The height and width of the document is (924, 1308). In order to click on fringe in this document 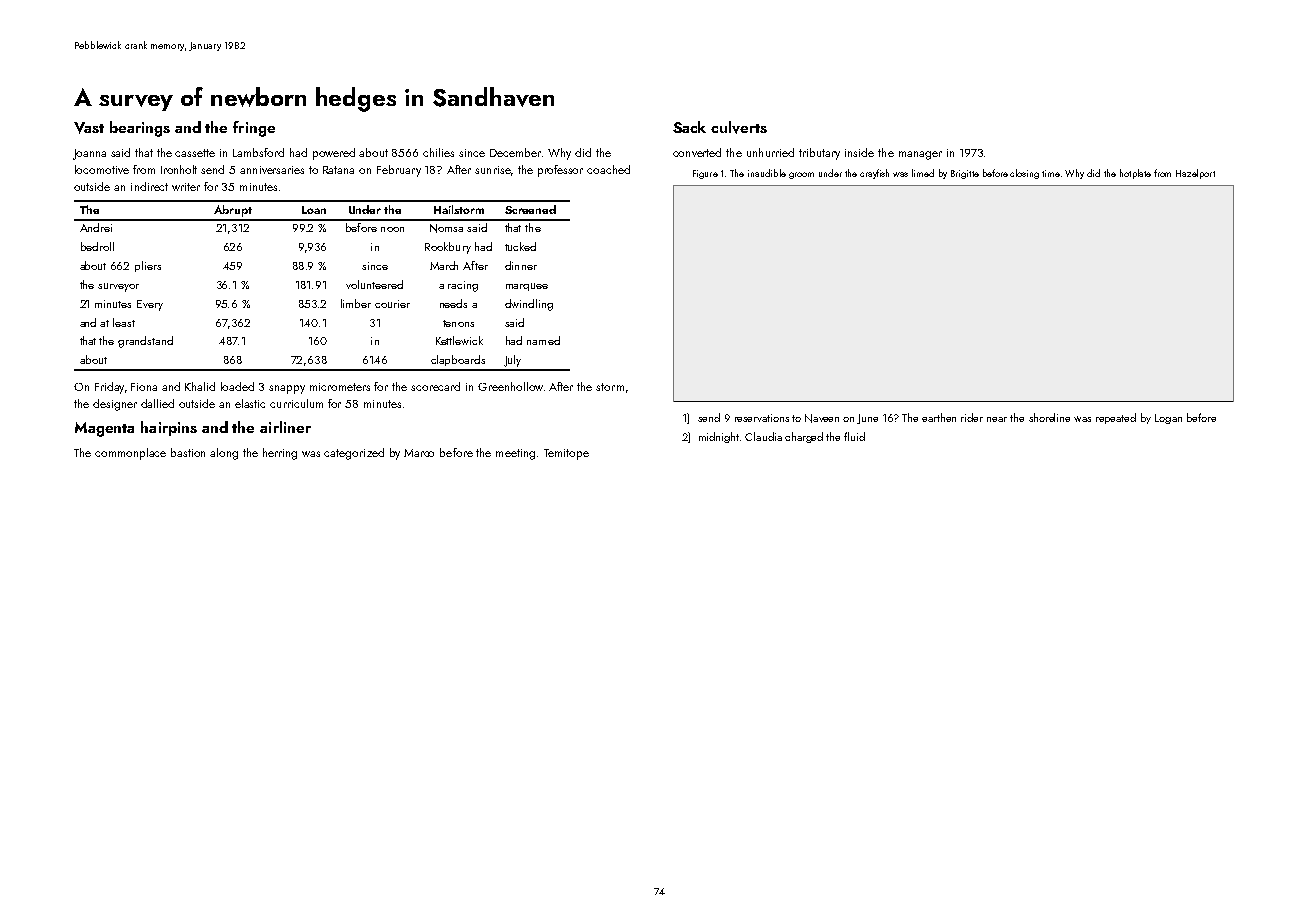, I will do `click(254, 129)`.
